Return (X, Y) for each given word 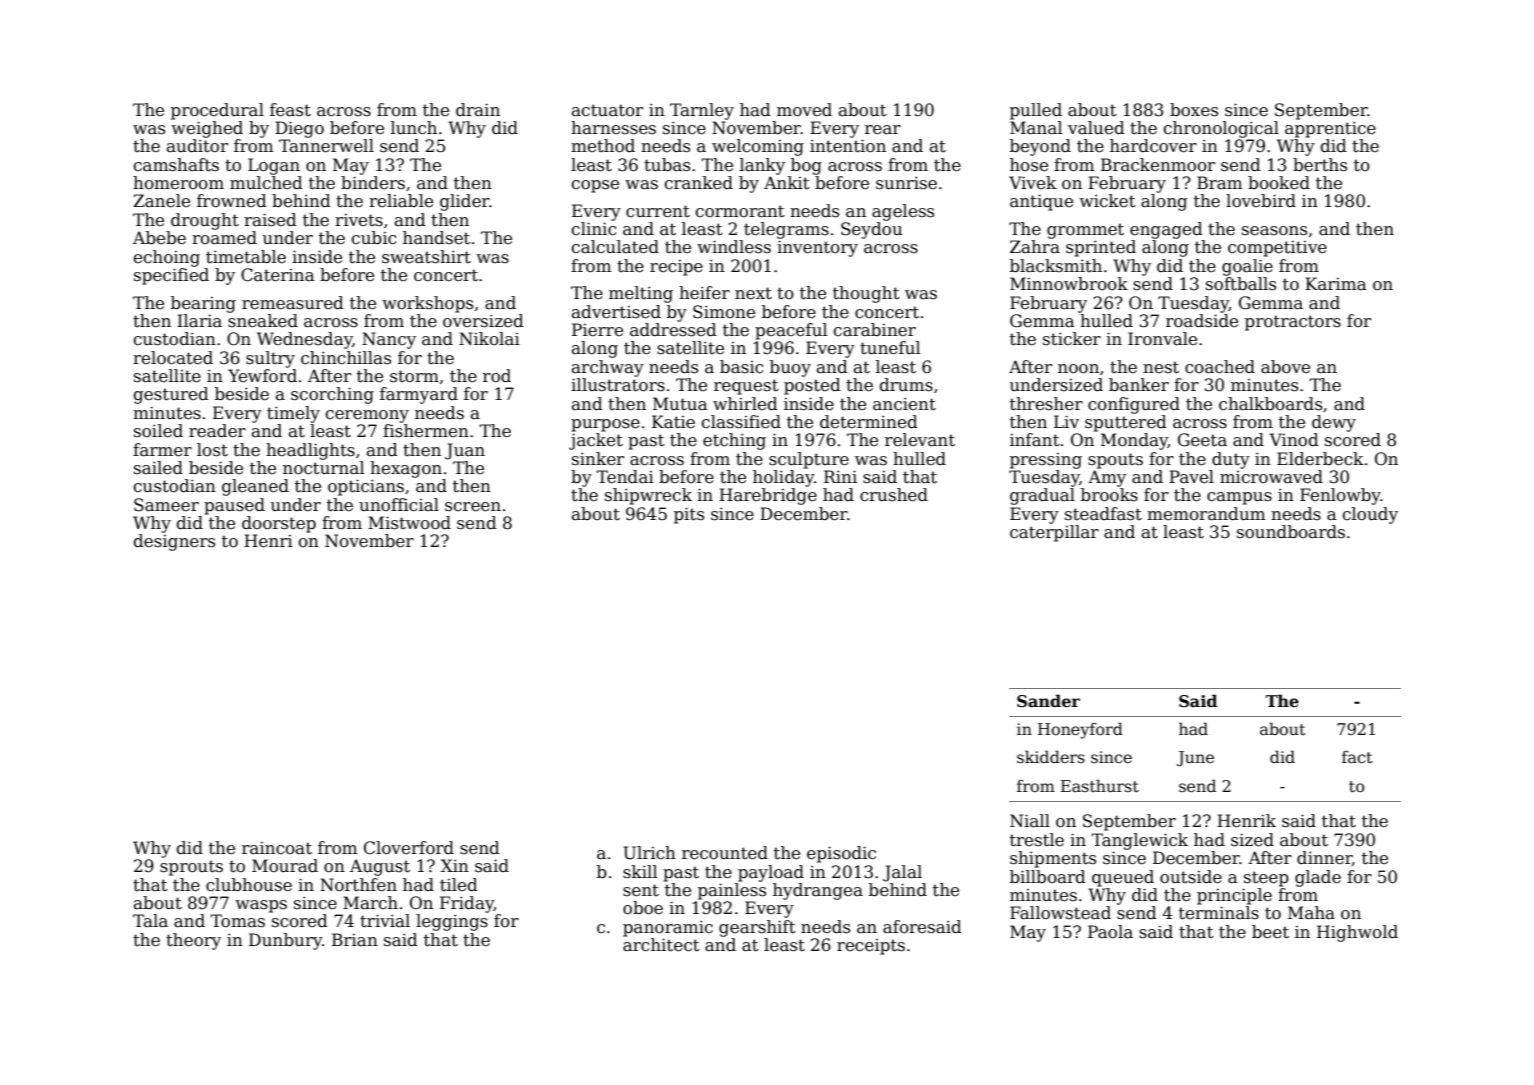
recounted (725, 853)
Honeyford (1080, 730)
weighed (207, 129)
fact (1357, 757)
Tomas (237, 921)
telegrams (786, 230)
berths (1320, 165)
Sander (1048, 701)
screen (473, 507)
